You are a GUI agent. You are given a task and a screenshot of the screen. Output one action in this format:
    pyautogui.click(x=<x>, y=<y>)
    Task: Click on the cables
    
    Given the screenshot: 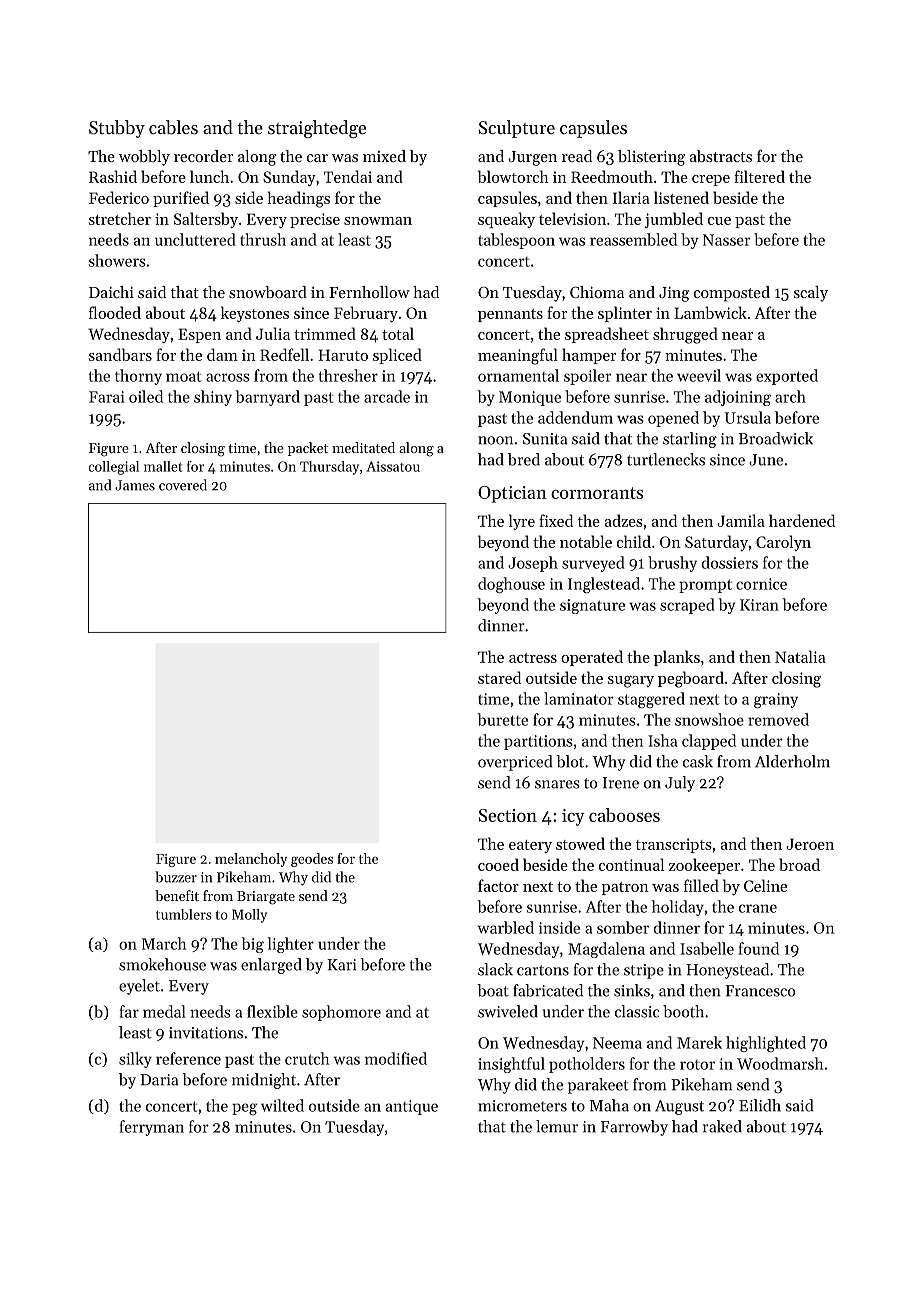 What is the action you would take?
    pyautogui.click(x=173, y=127)
